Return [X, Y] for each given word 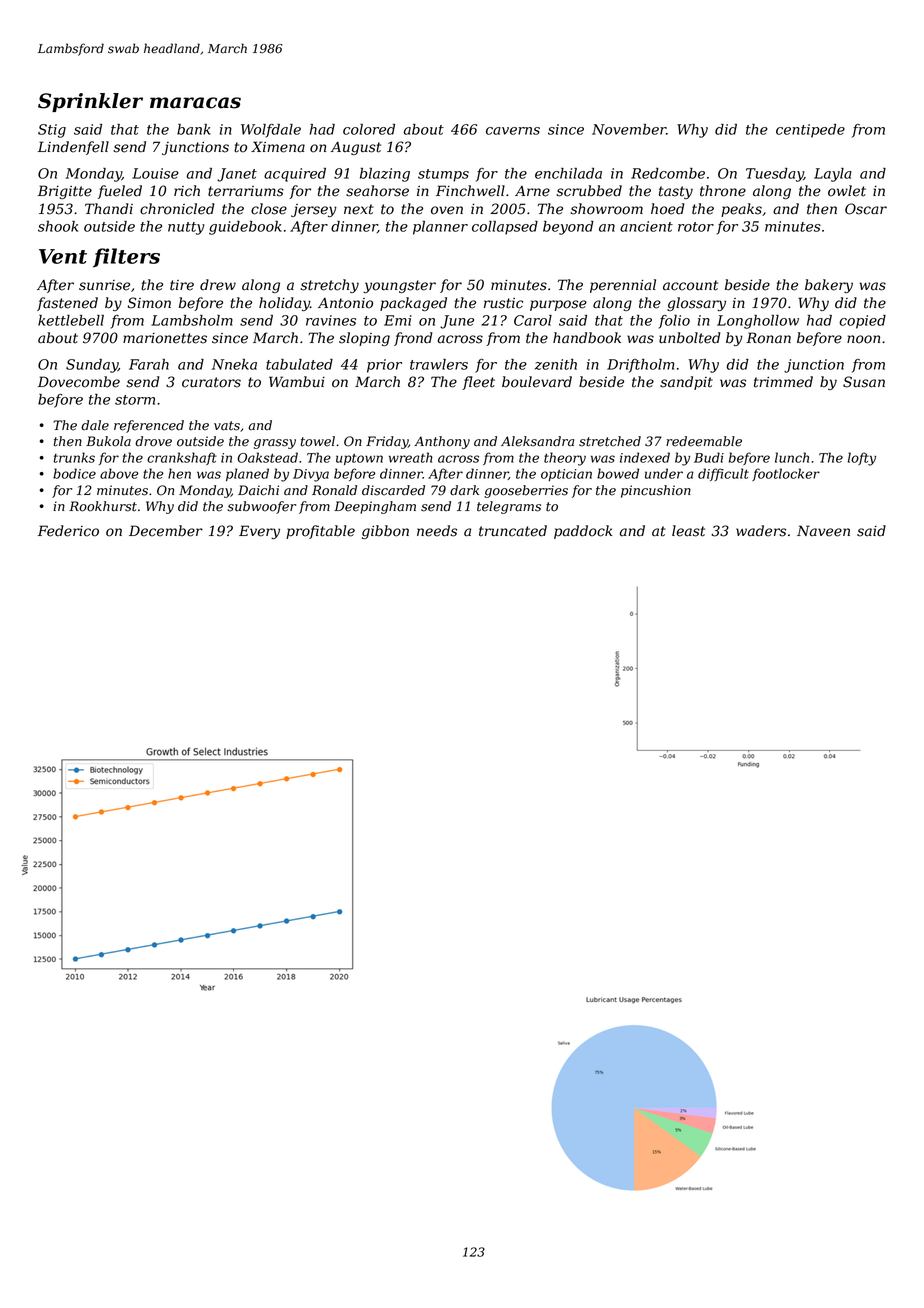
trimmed [783, 382]
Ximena [278, 147]
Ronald [334, 490]
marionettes [165, 338]
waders [761, 531]
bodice [74, 473]
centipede [810, 131]
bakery [829, 286]
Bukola [108, 441]
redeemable [704, 441]
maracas [195, 103]
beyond [568, 228]
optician [566, 475]
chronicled [177, 209]
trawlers [439, 364]
